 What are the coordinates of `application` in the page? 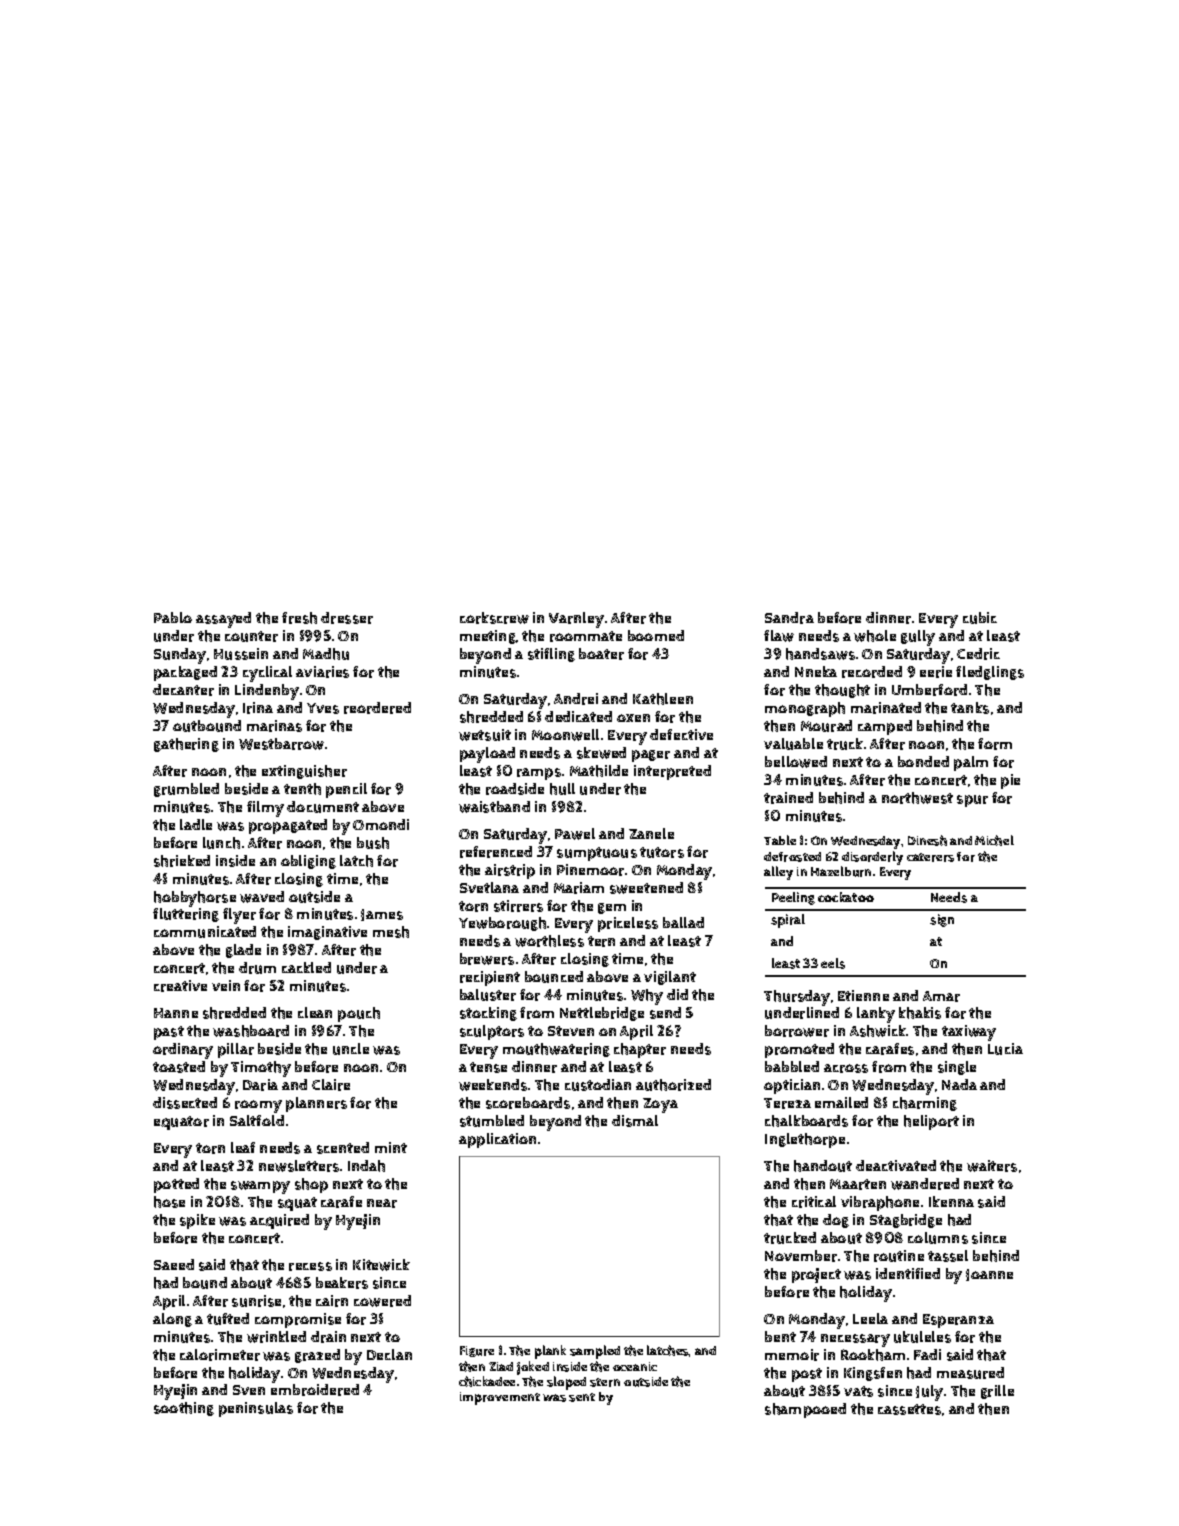 It's located at (497, 1140).
